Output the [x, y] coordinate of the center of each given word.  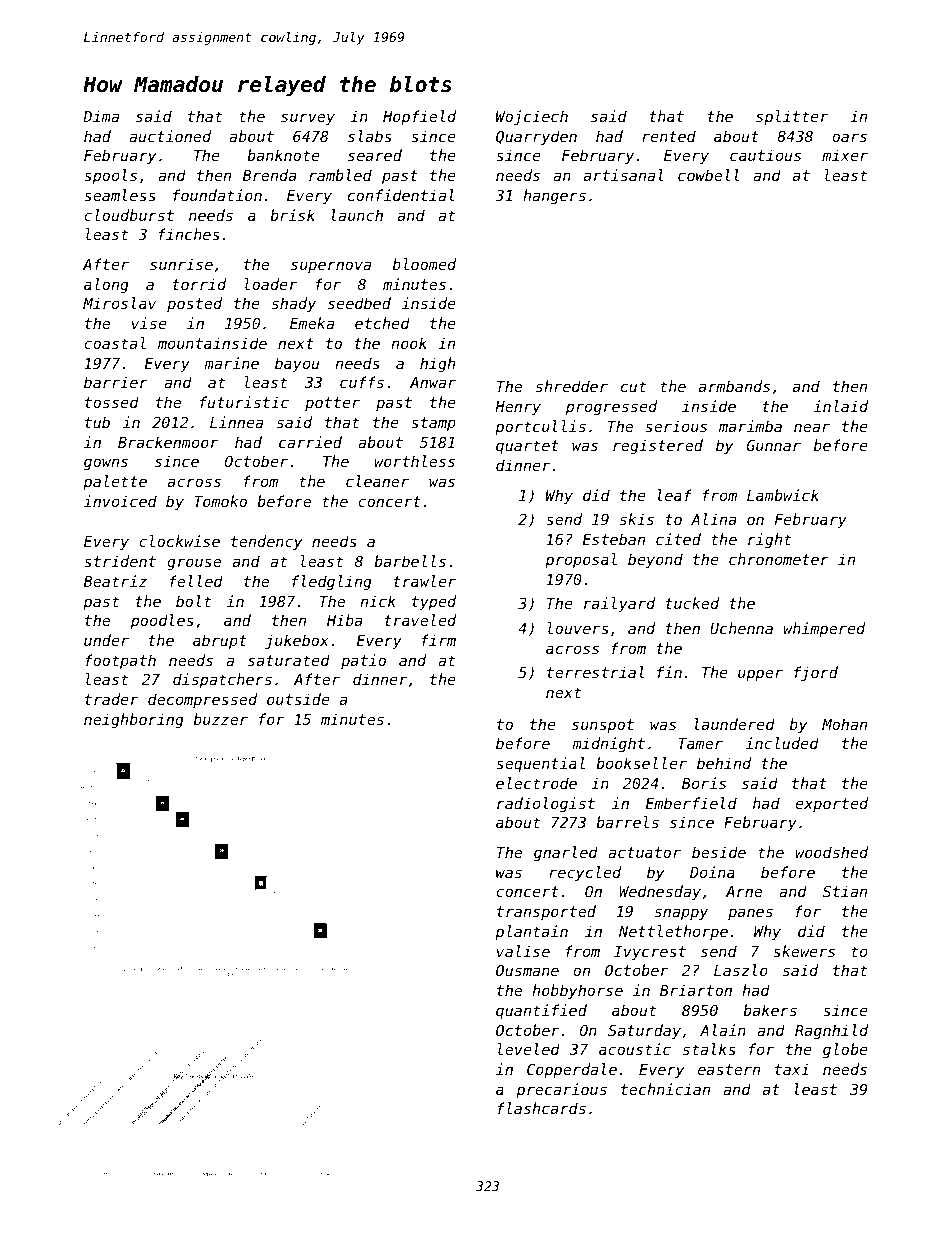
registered [658, 446]
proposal [581, 560]
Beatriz [115, 581]
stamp [433, 424]
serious [676, 426]
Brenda [269, 175]
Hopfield [419, 117]
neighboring [134, 720]
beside [719, 852]
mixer [845, 155]
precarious [561, 1090]
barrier [116, 382]
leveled [529, 1049]
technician [665, 1089]
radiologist [546, 804]
